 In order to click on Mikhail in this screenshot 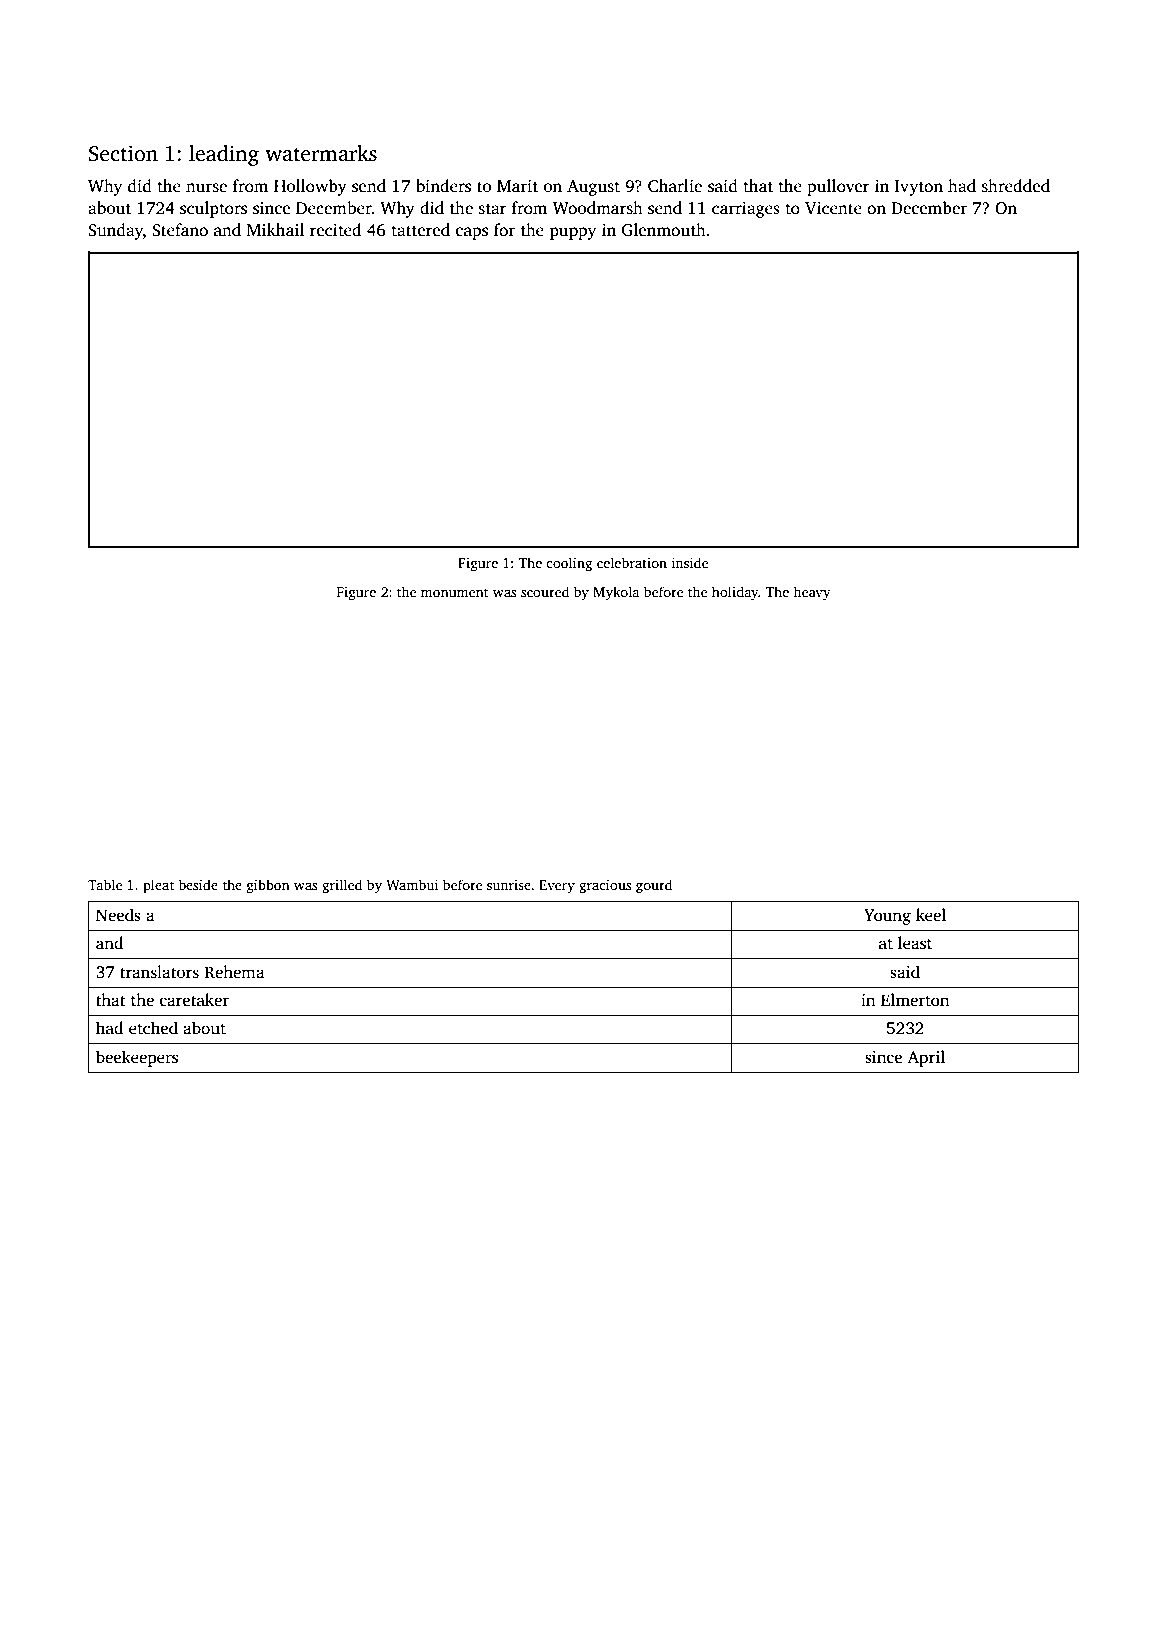, I will do `click(276, 229)`.
